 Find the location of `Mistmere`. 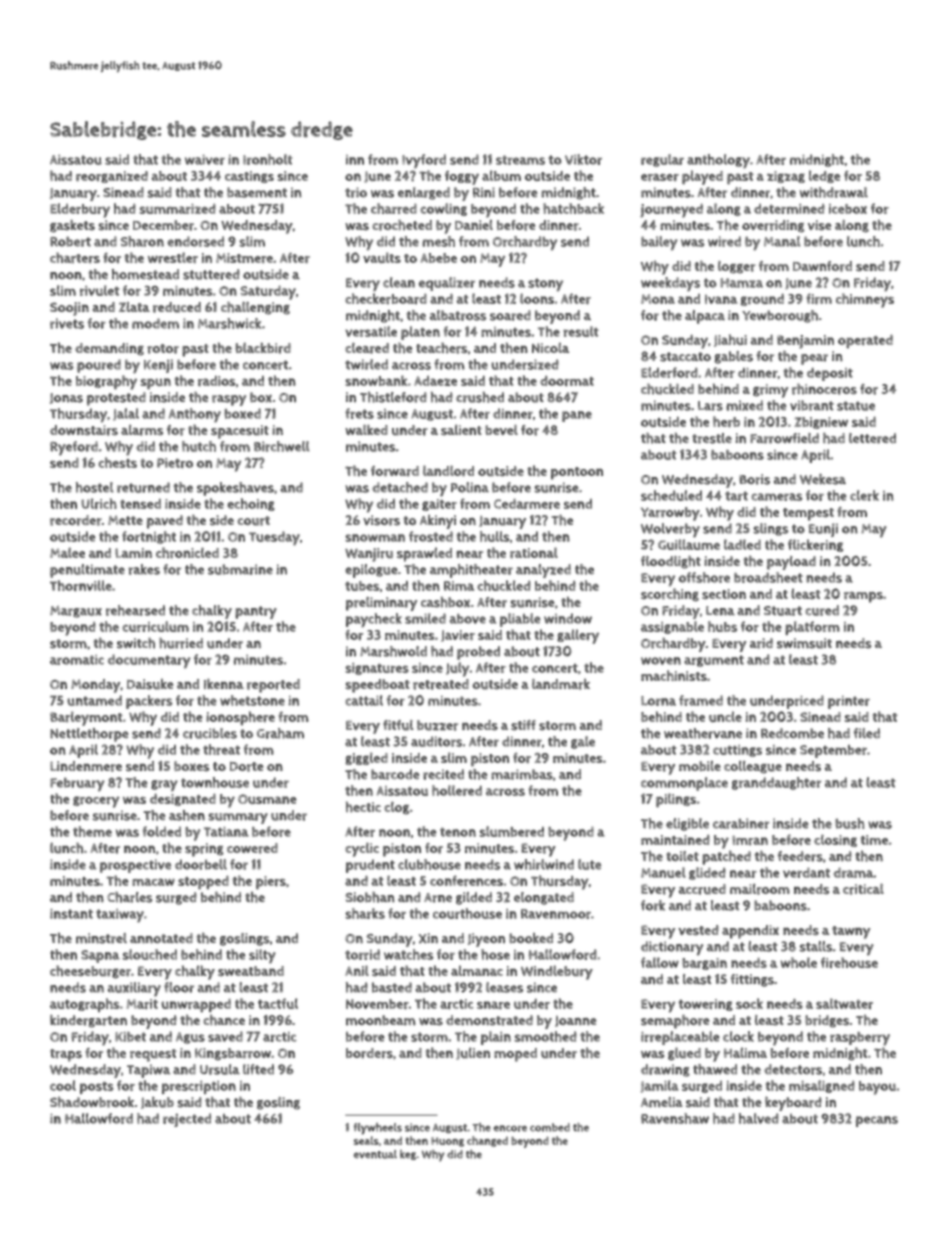

Mistmere is located at coordinates (244, 258).
